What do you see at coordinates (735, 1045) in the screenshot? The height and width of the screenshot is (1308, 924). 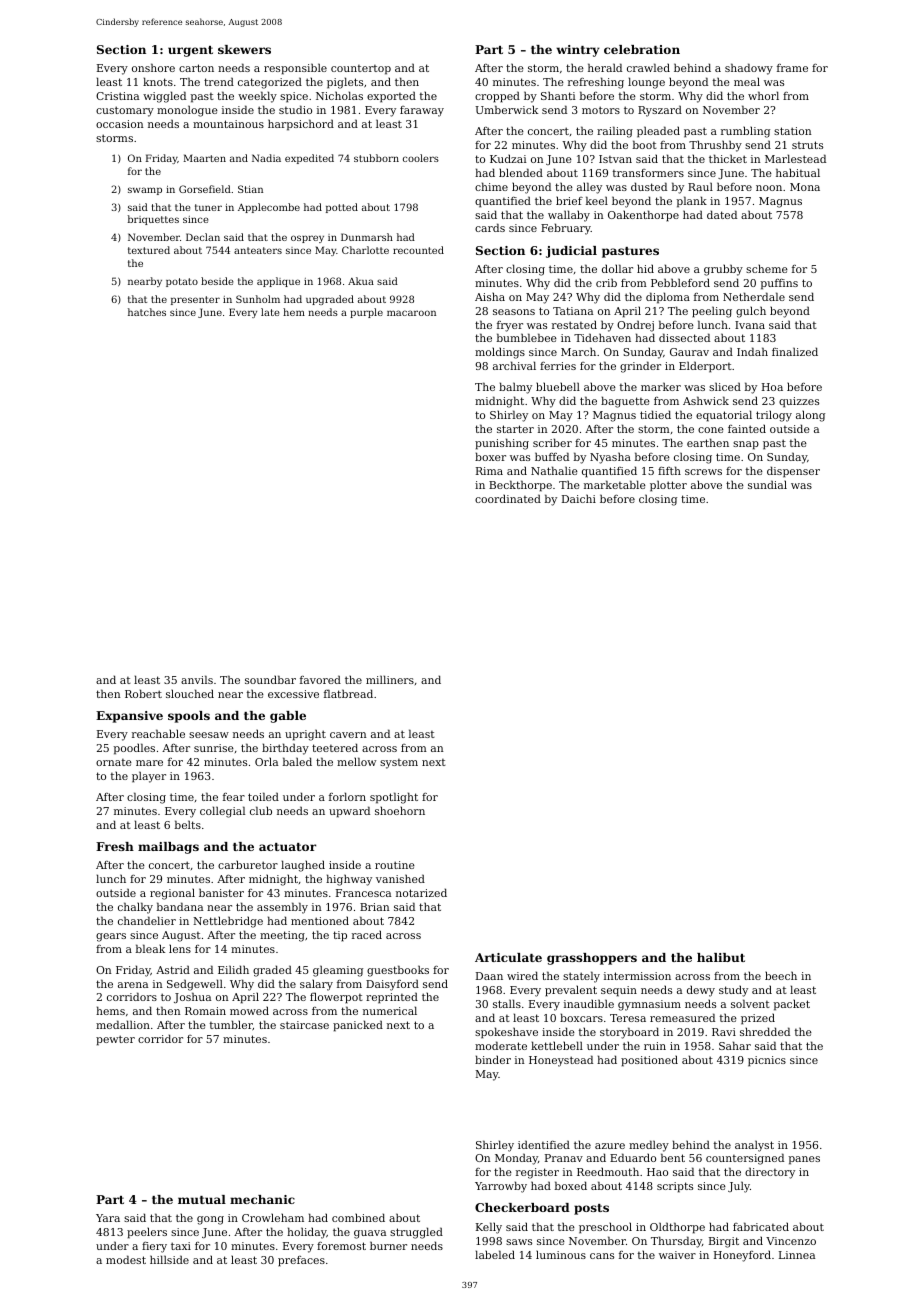 I see `Sahar` at bounding box center [735, 1045].
